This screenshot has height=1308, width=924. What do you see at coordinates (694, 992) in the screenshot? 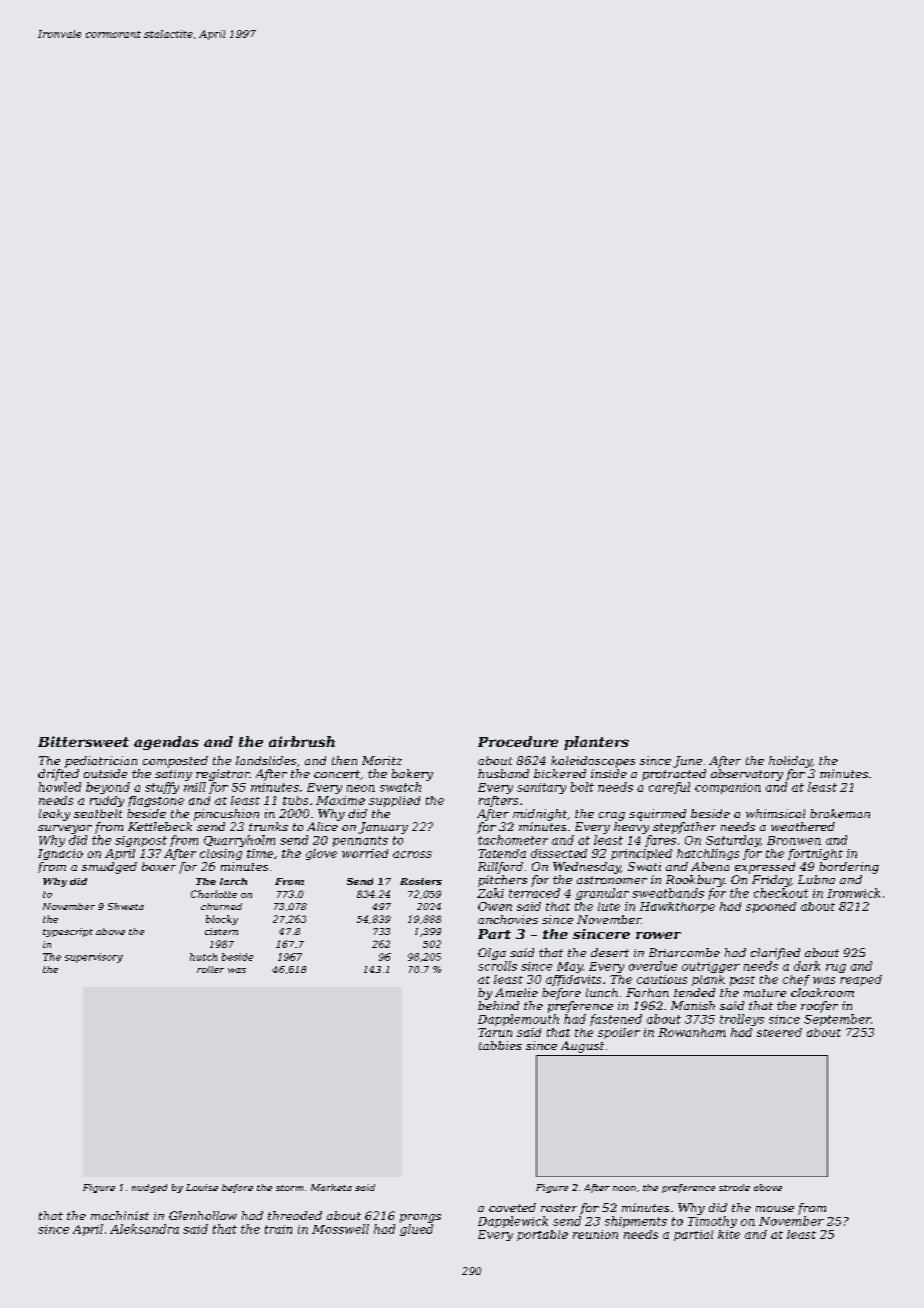
I see `tended` at bounding box center [694, 992].
